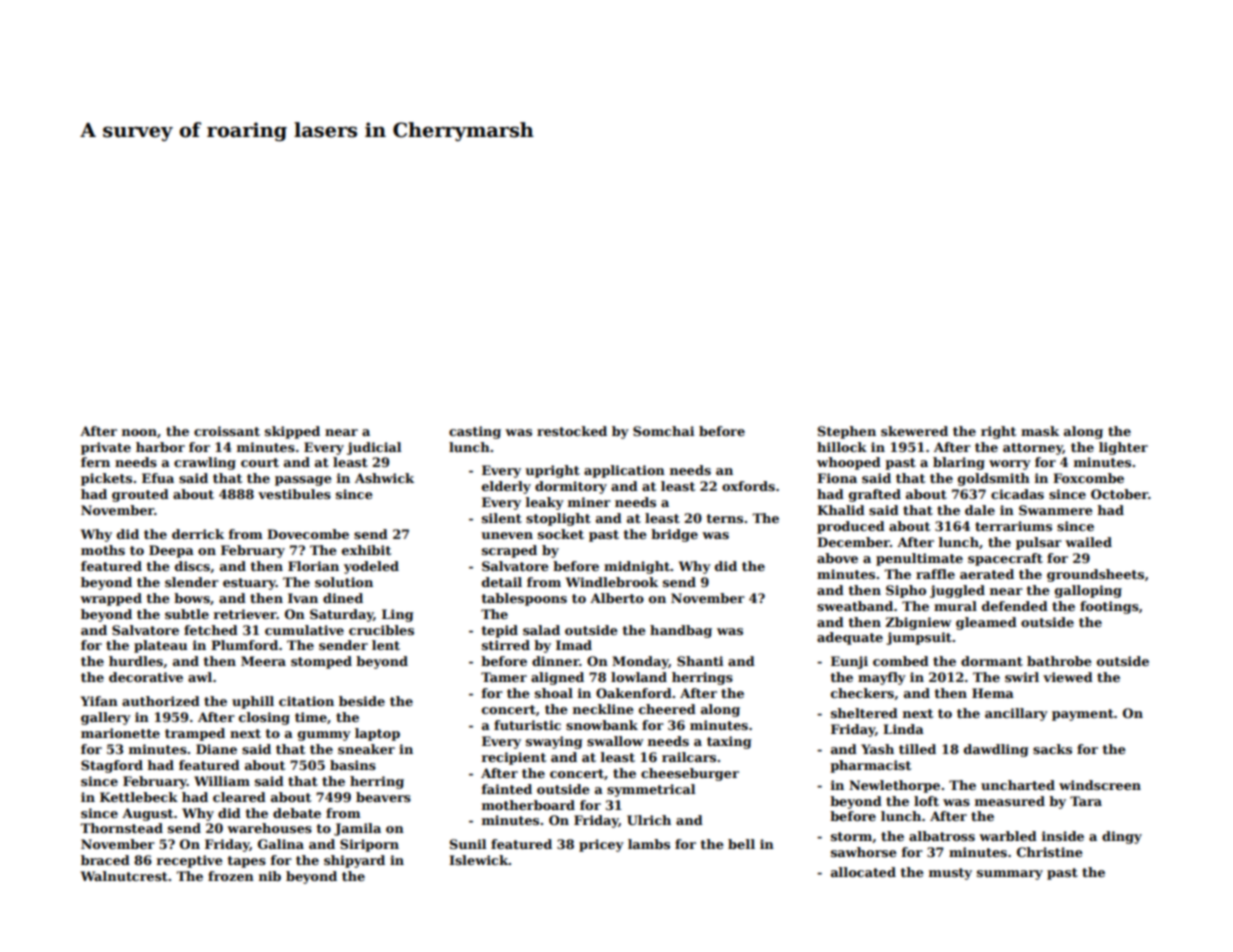 Image resolution: width=1233 pixels, height=952 pixels. I want to click on Ulrich, so click(649, 820).
